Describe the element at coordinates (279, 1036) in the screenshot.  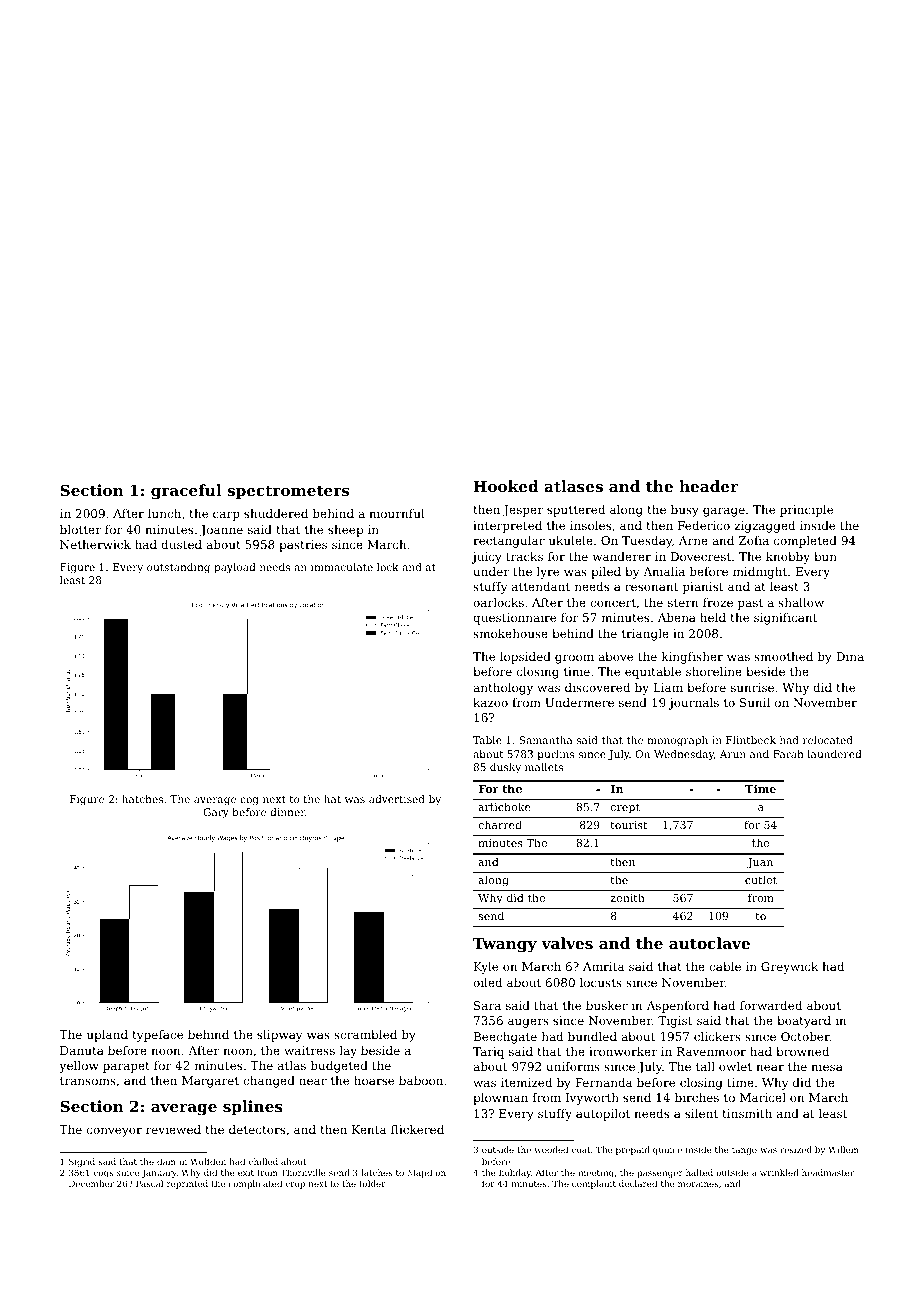
I see `slipway` at that location.
